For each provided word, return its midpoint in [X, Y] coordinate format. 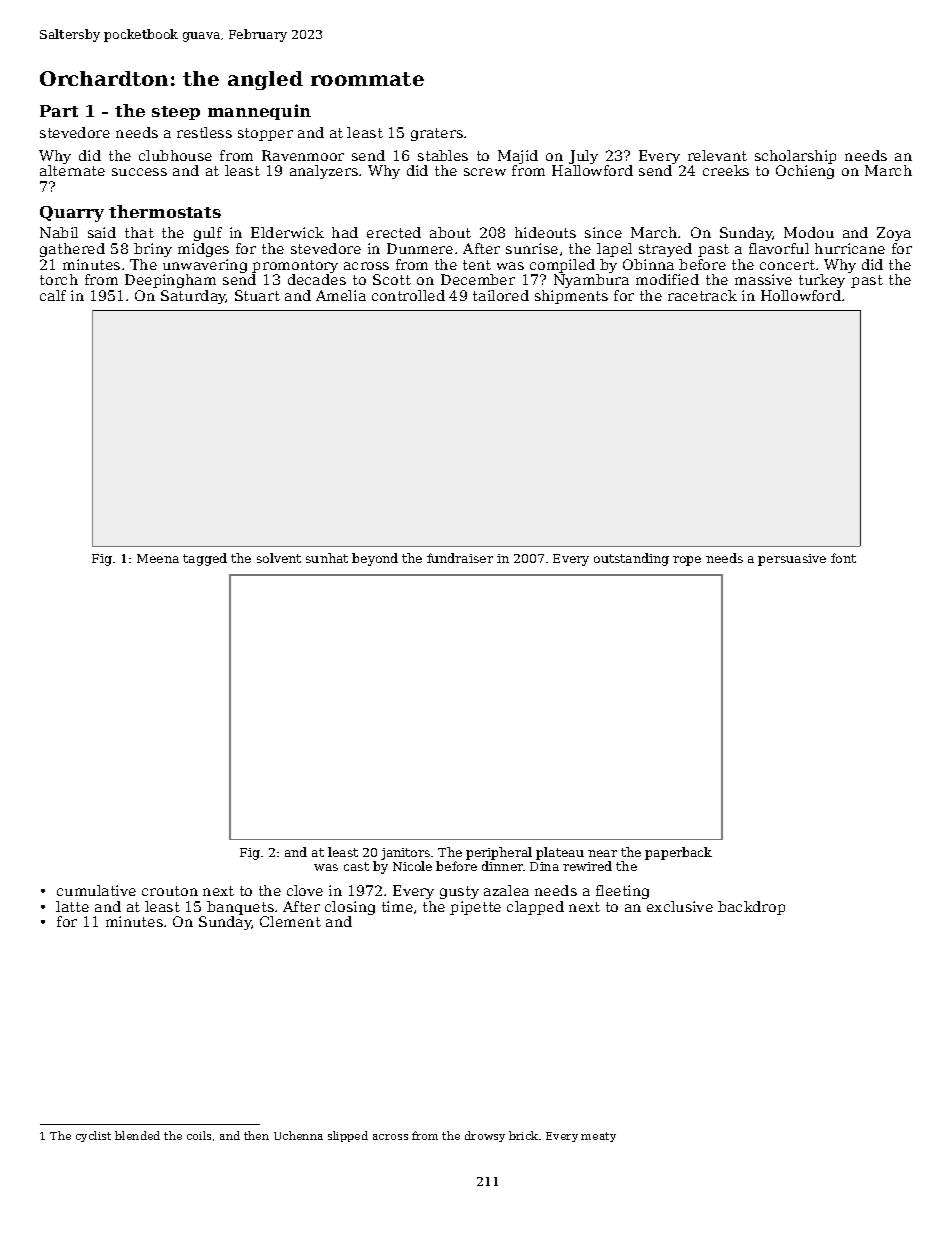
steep [176, 113]
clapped [535, 908]
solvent [279, 558]
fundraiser [460, 558]
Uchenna [298, 1135]
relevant [717, 155]
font [843, 558]
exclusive [680, 906]
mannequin [259, 112]
